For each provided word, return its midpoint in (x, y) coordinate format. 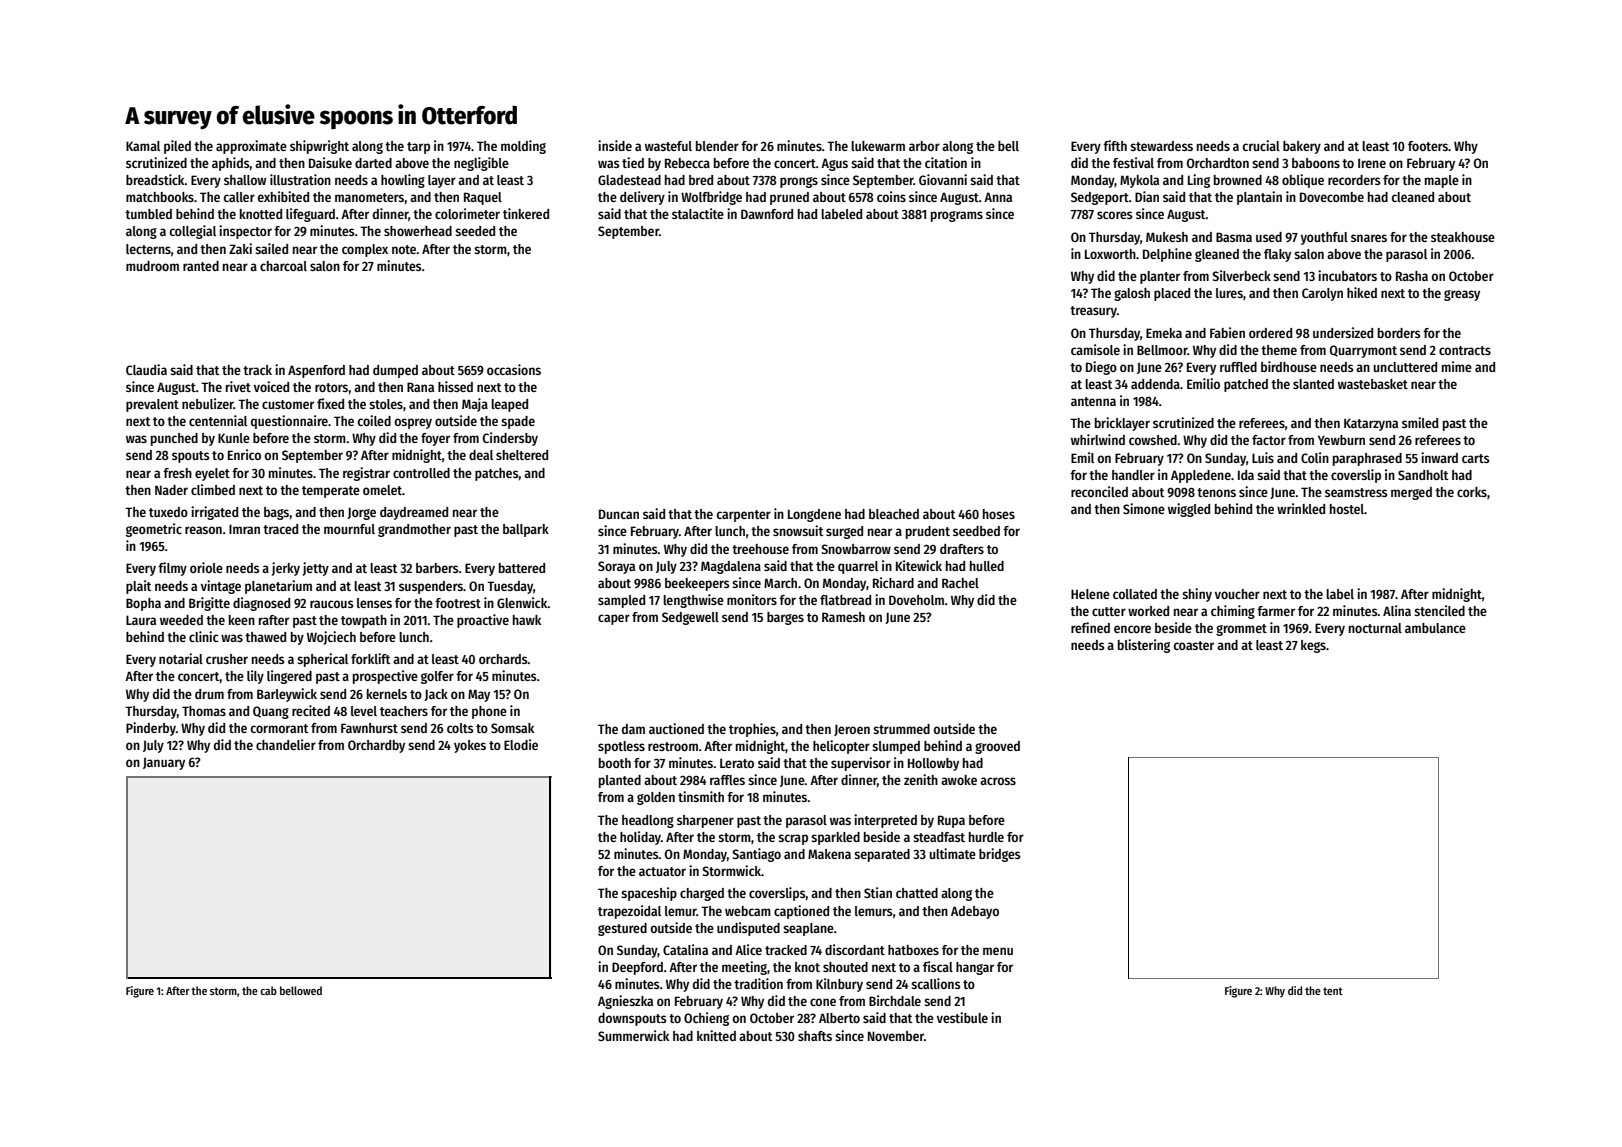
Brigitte (209, 604)
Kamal (143, 146)
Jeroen (852, 730)
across (998, 781)
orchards (503, 659)
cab (268, 990)
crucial (1261, 145)
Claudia (146, 369)
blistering (1144, 646)
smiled (1420, 422)
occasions (514, 369)
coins (891, 196)
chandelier (286, 744)
